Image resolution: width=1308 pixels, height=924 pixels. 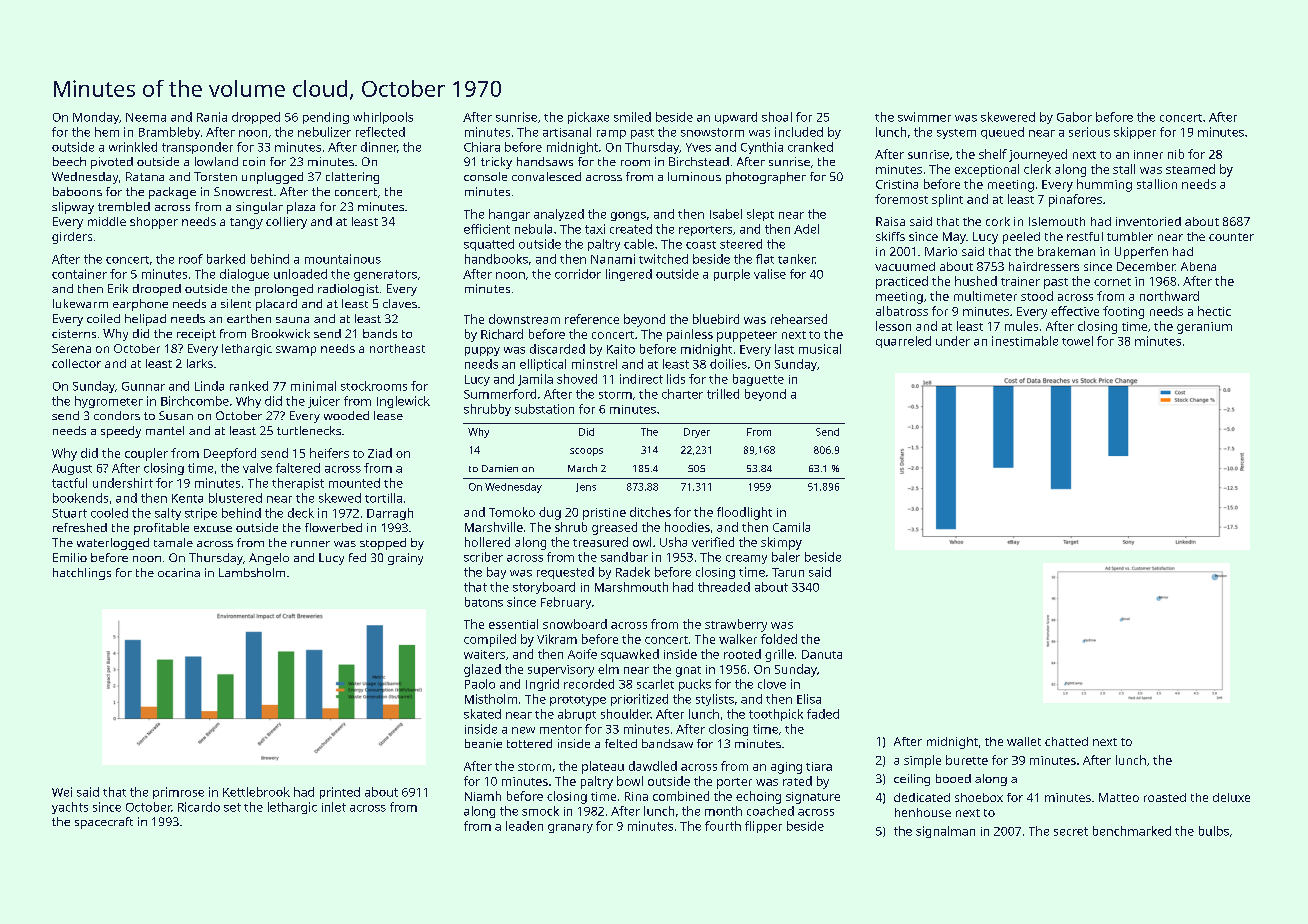 I want to click on Ricardo, so click(x=199, y=807).
